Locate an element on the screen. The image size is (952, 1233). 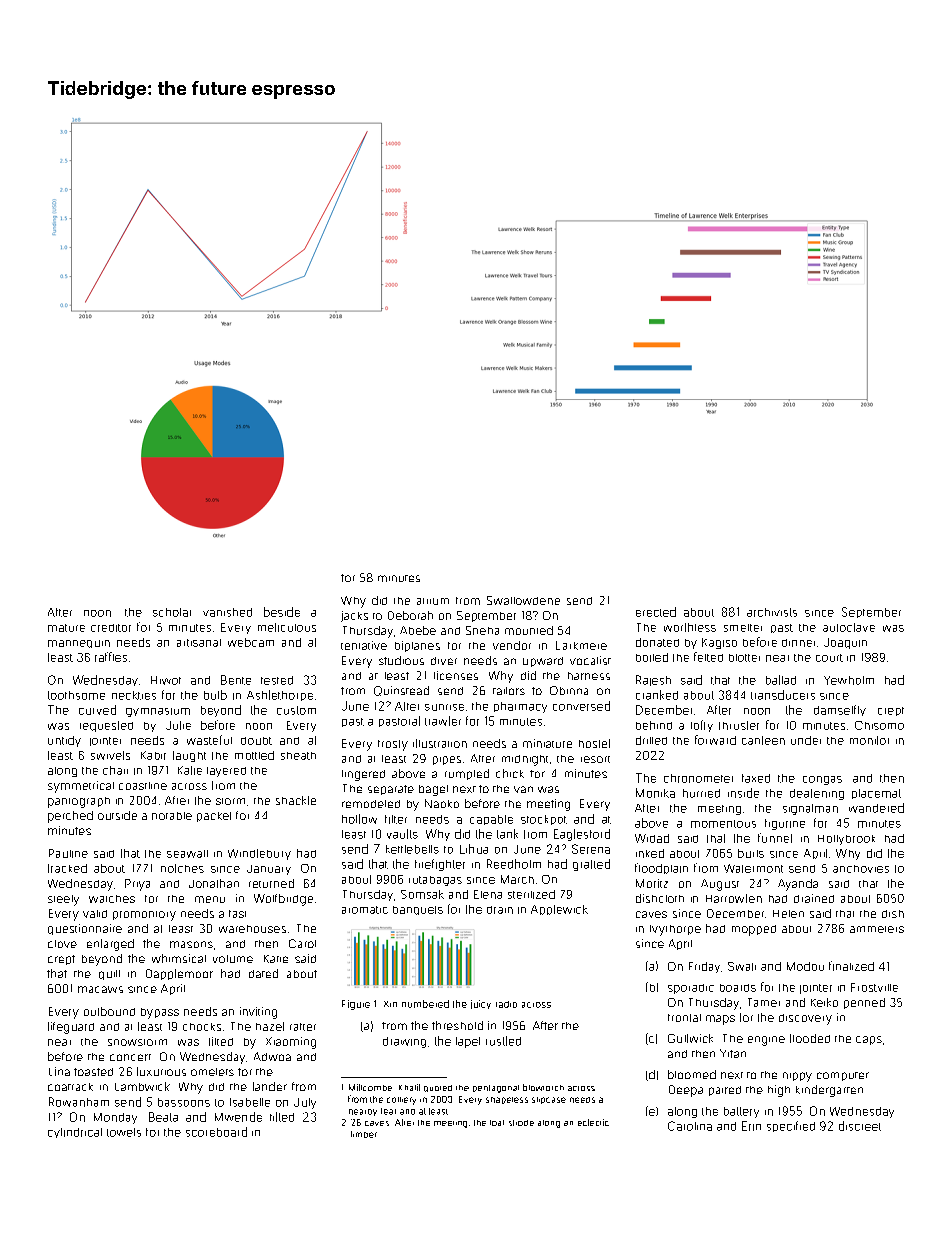
macaws is located at coordinates (100, 989).
